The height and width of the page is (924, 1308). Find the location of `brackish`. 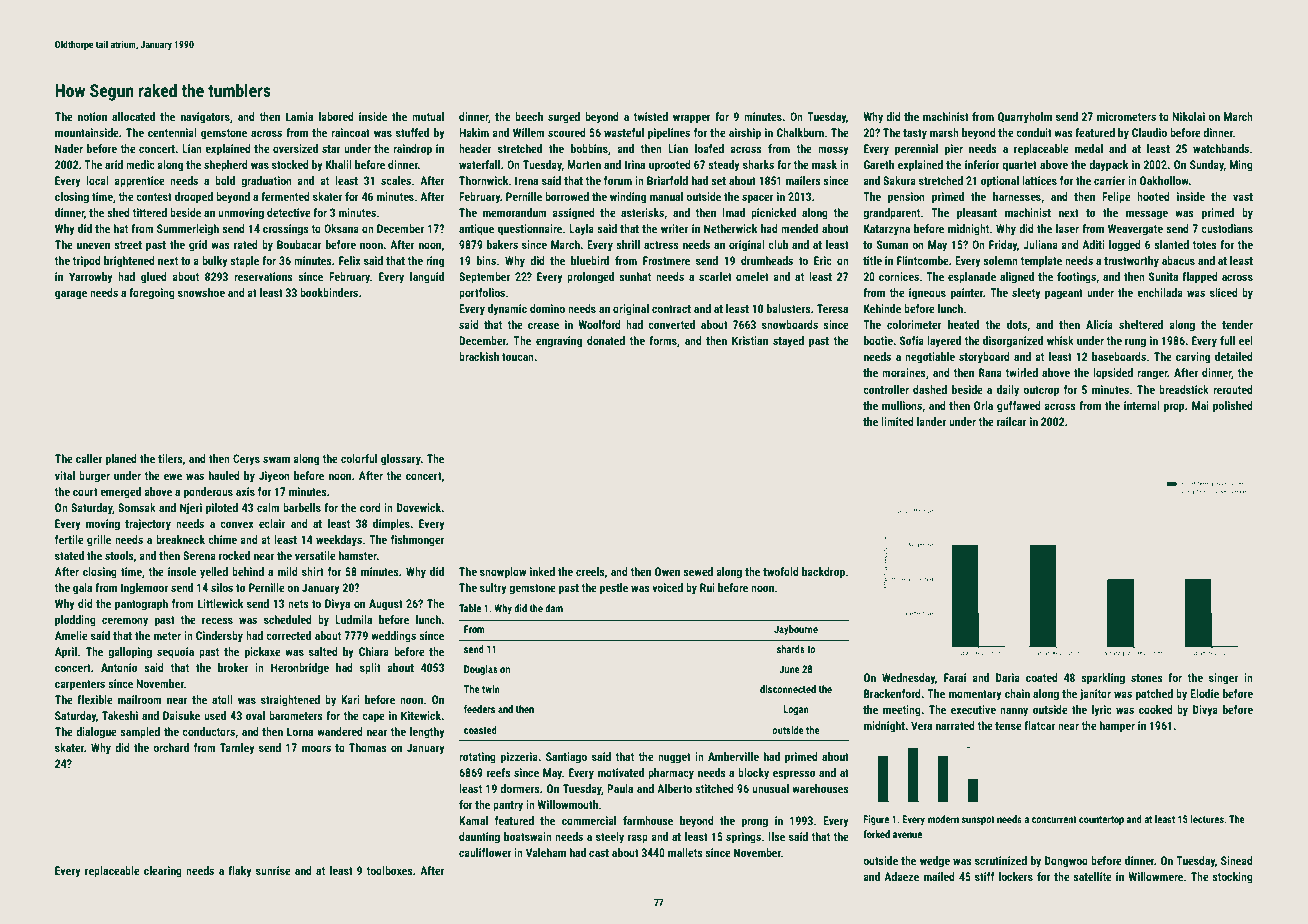

brackish is located at coordinates (479, 356).
